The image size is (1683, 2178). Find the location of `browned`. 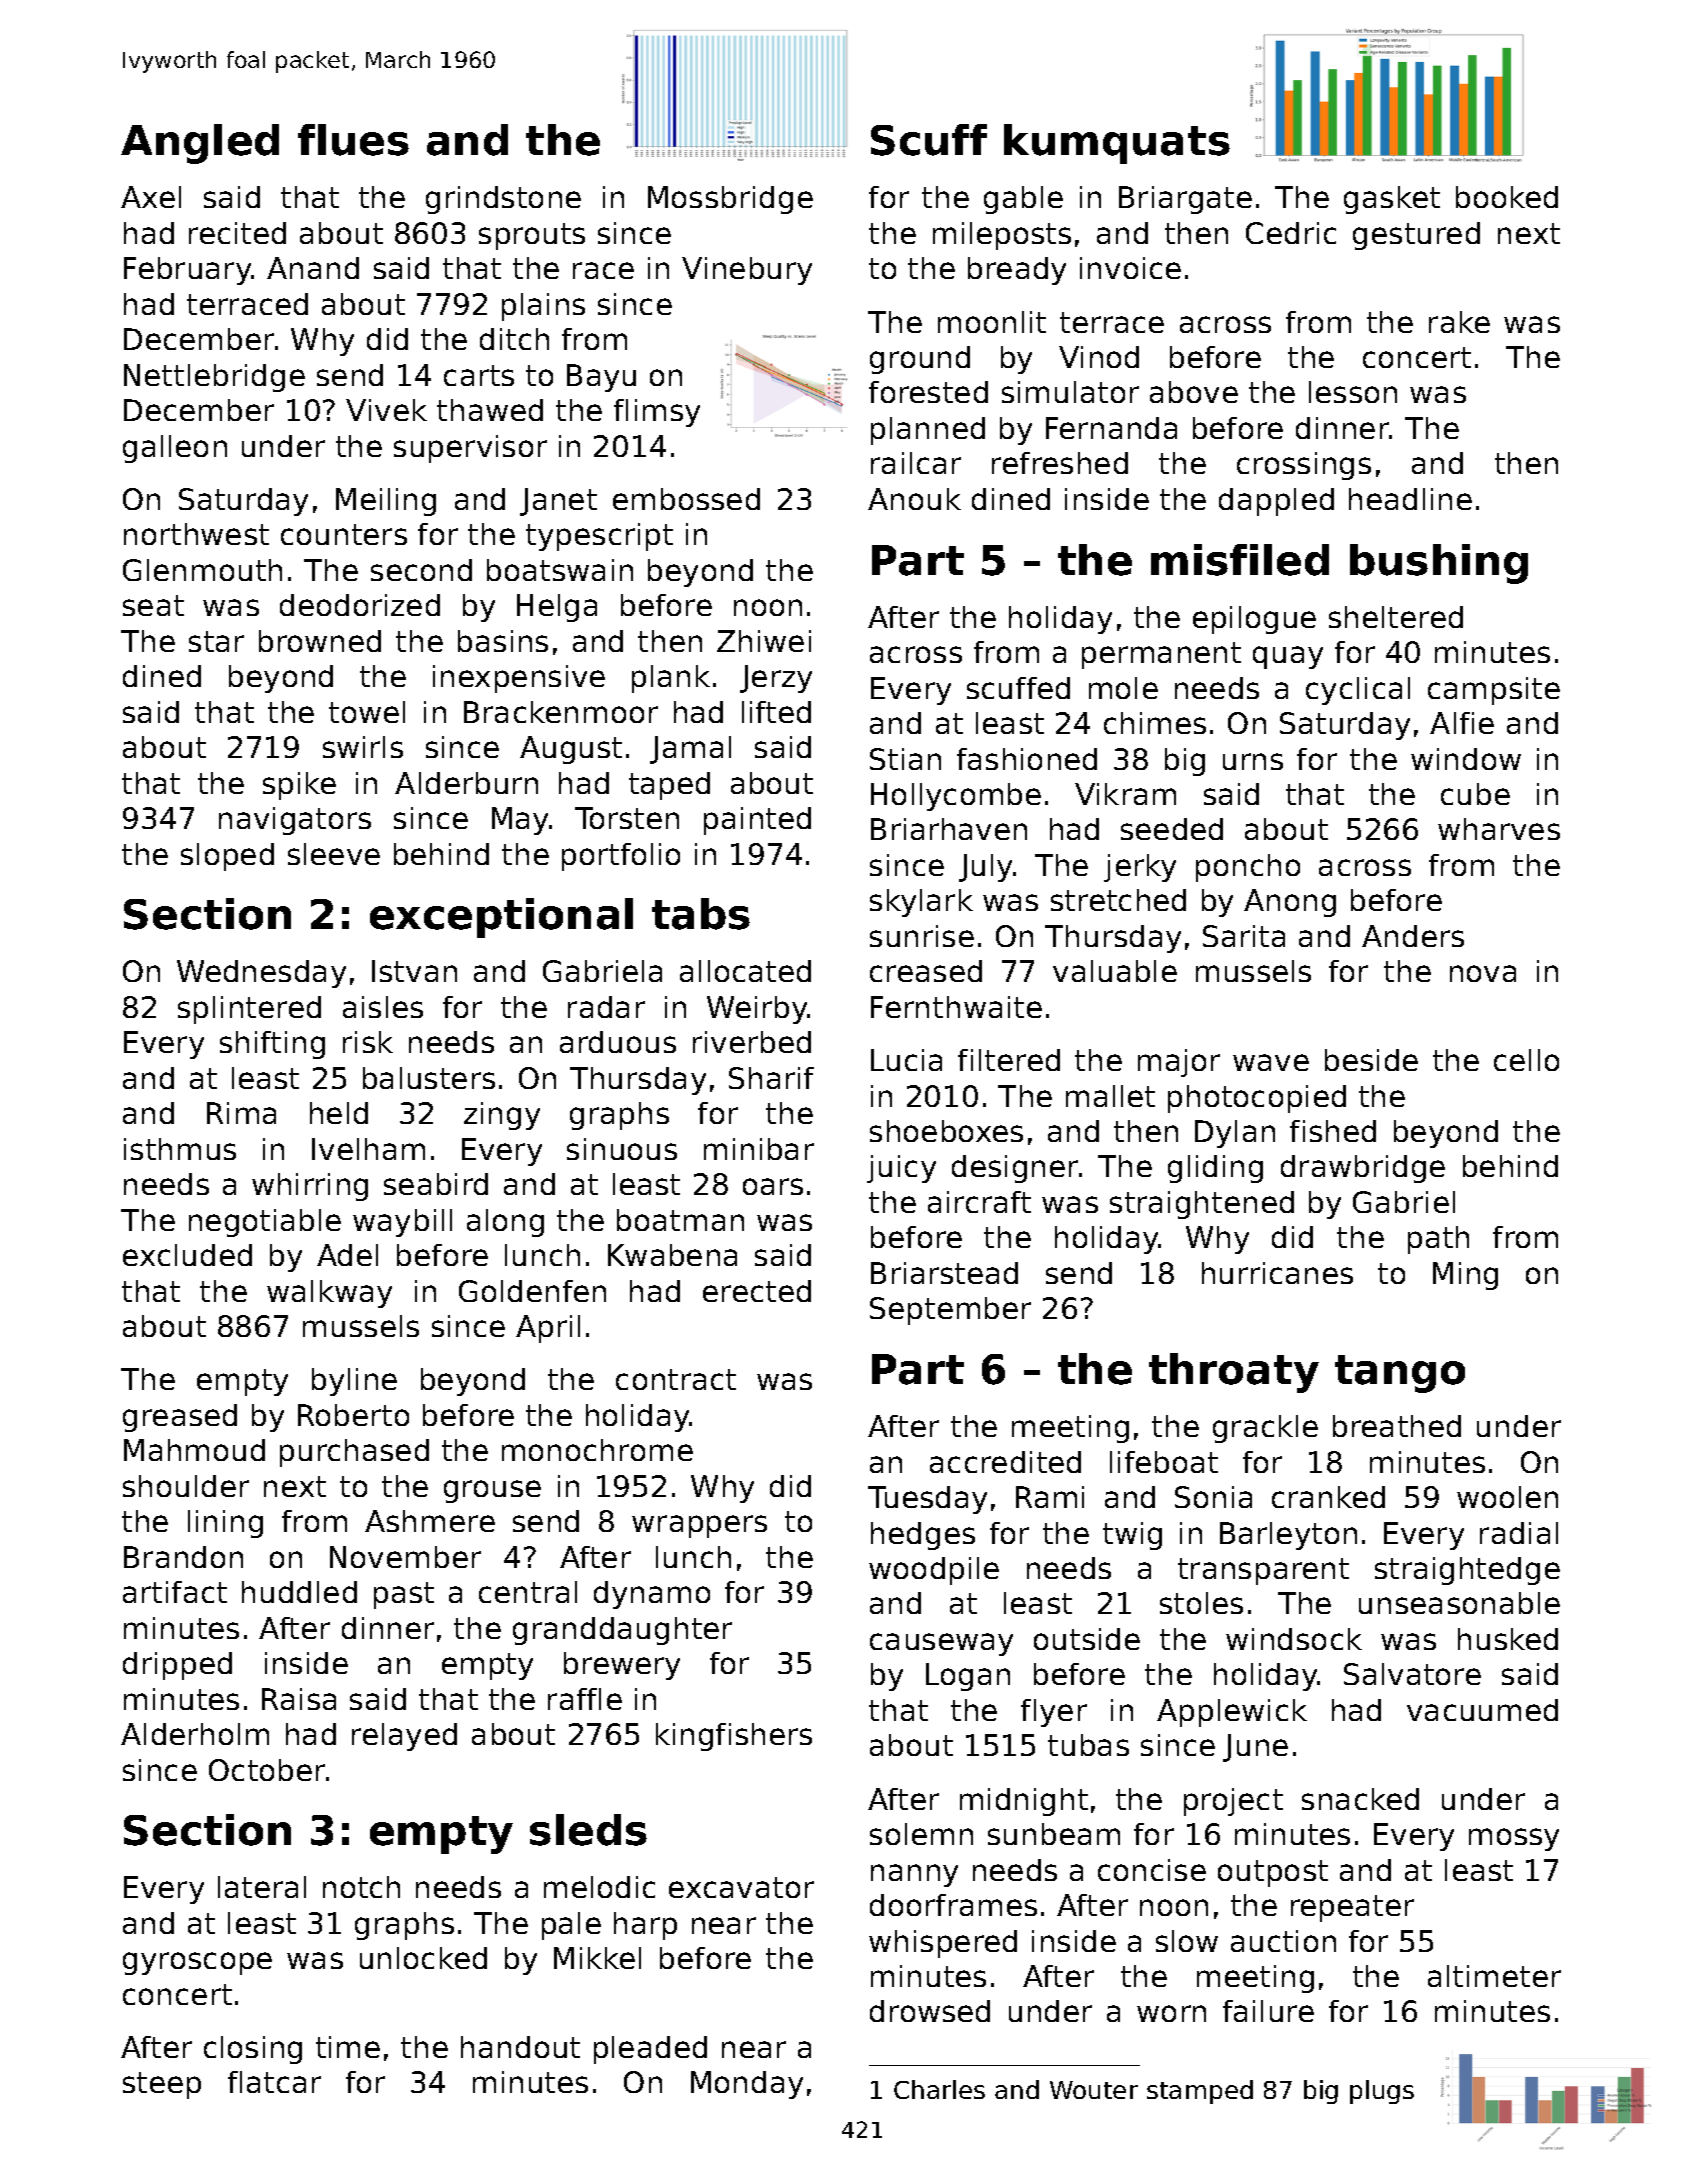

browned is located at coordinates (320, 641).
